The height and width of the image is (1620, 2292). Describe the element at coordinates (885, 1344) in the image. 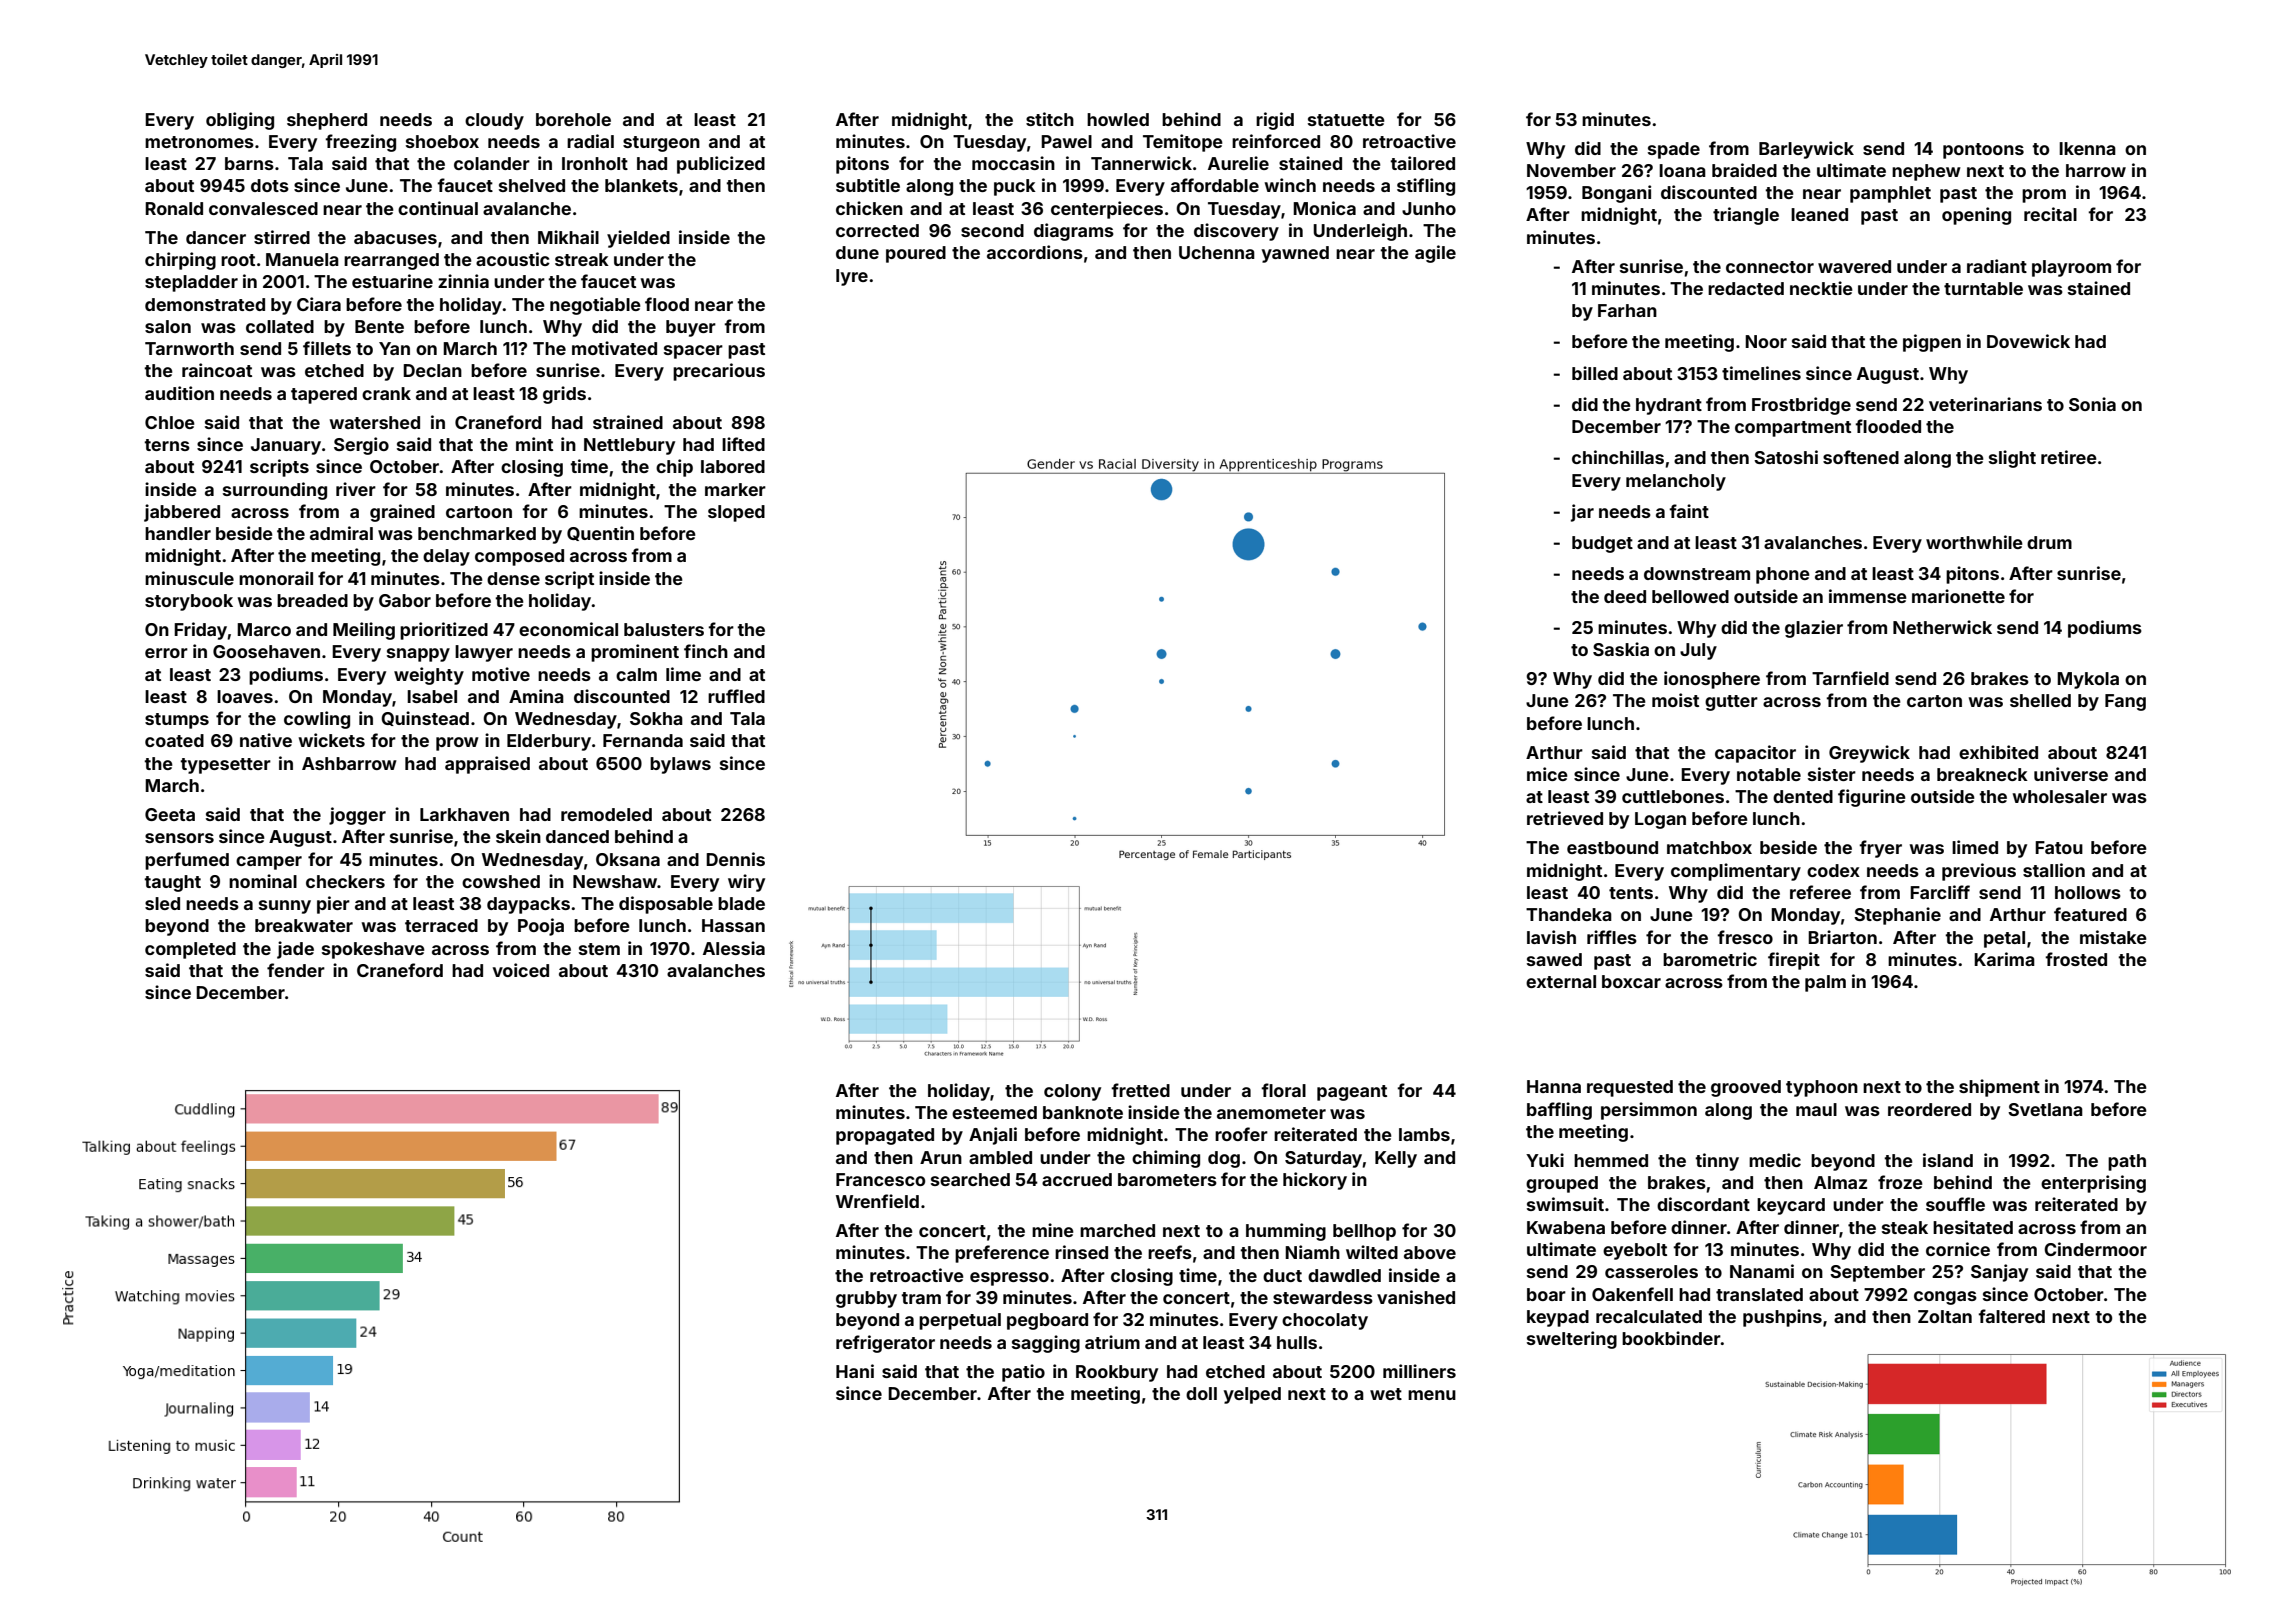

I see `refrigerator` at that location.
